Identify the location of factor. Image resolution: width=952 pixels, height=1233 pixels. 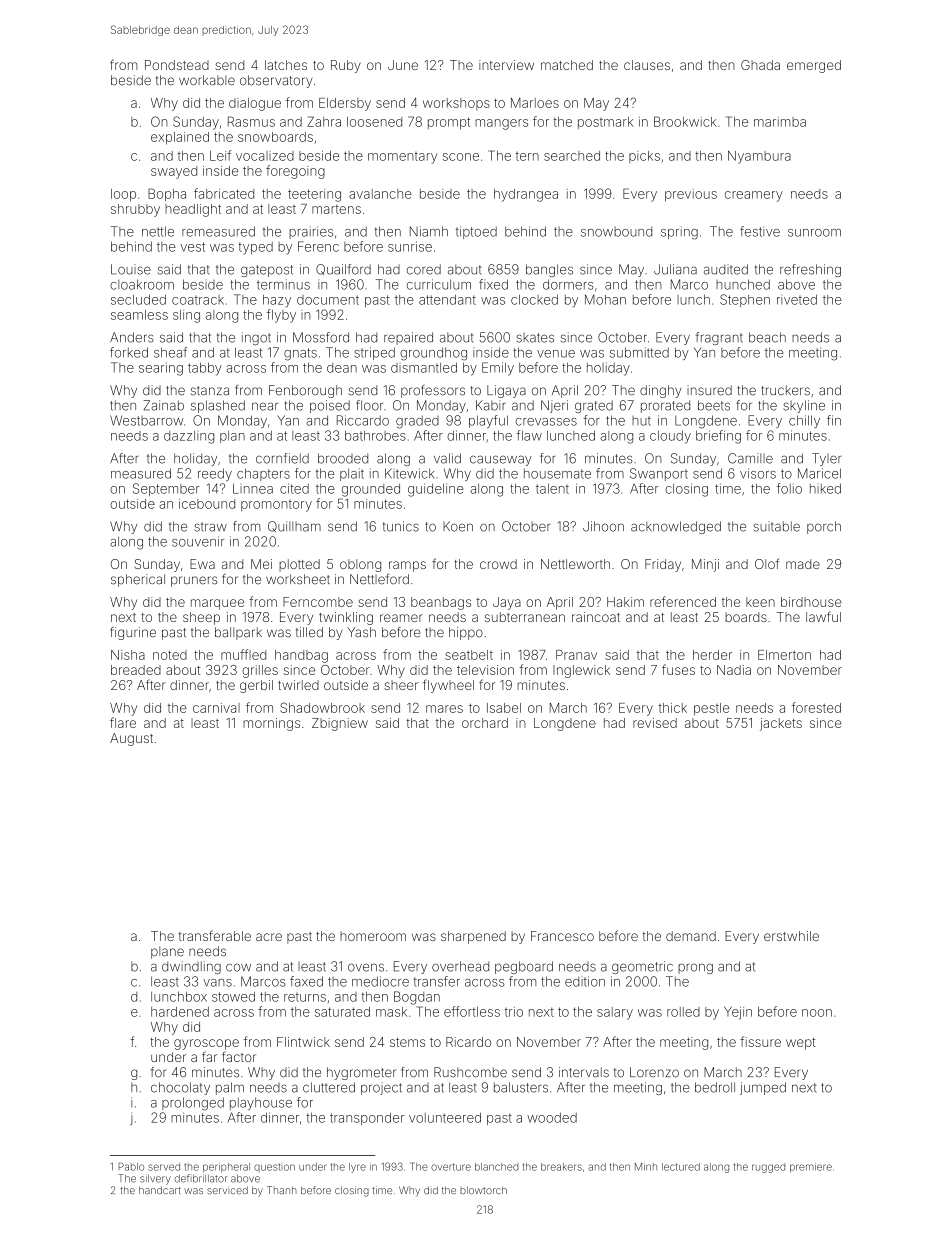
(239, 1056).
